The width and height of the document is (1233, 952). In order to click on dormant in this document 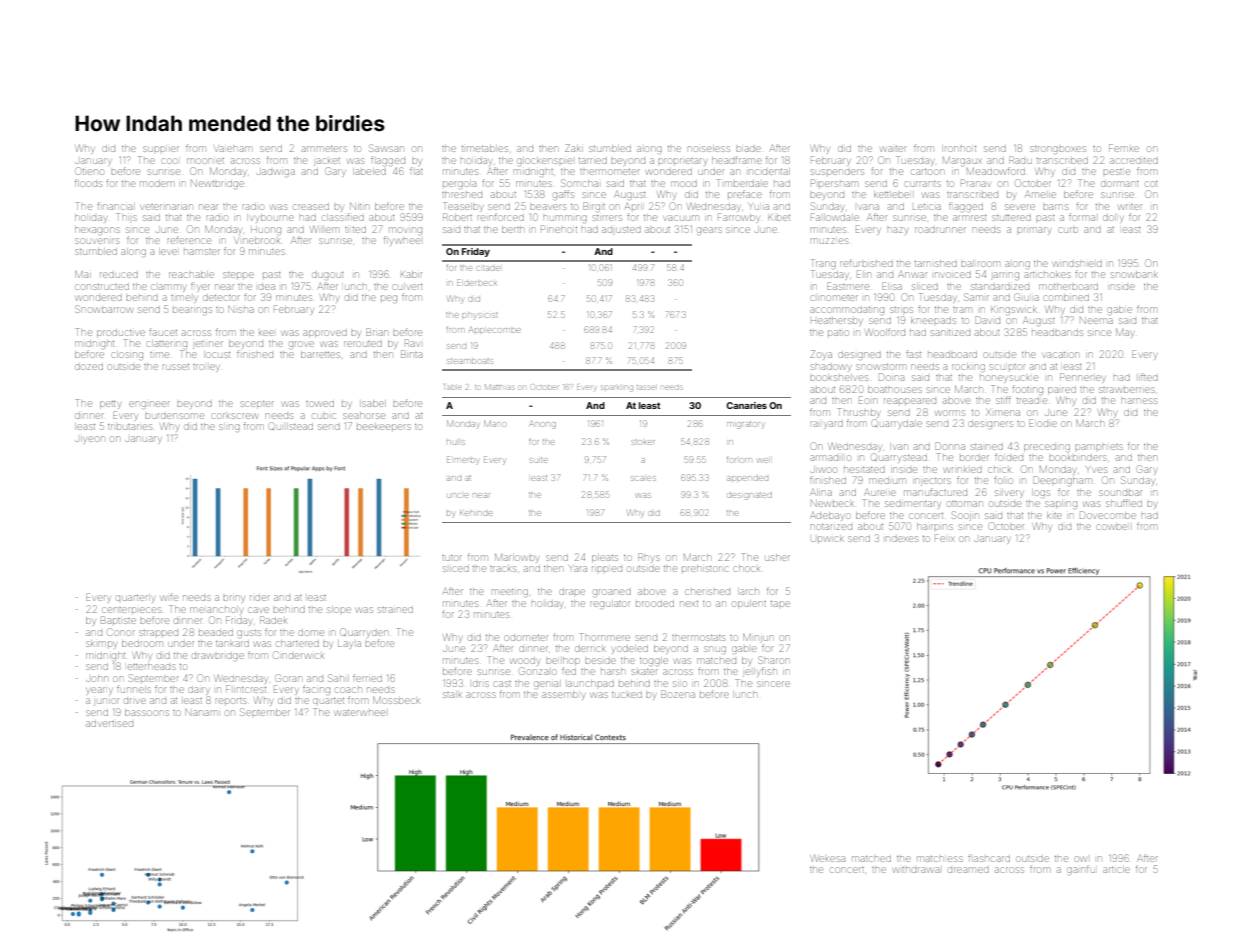, I will do `click(1120, 184)`.
